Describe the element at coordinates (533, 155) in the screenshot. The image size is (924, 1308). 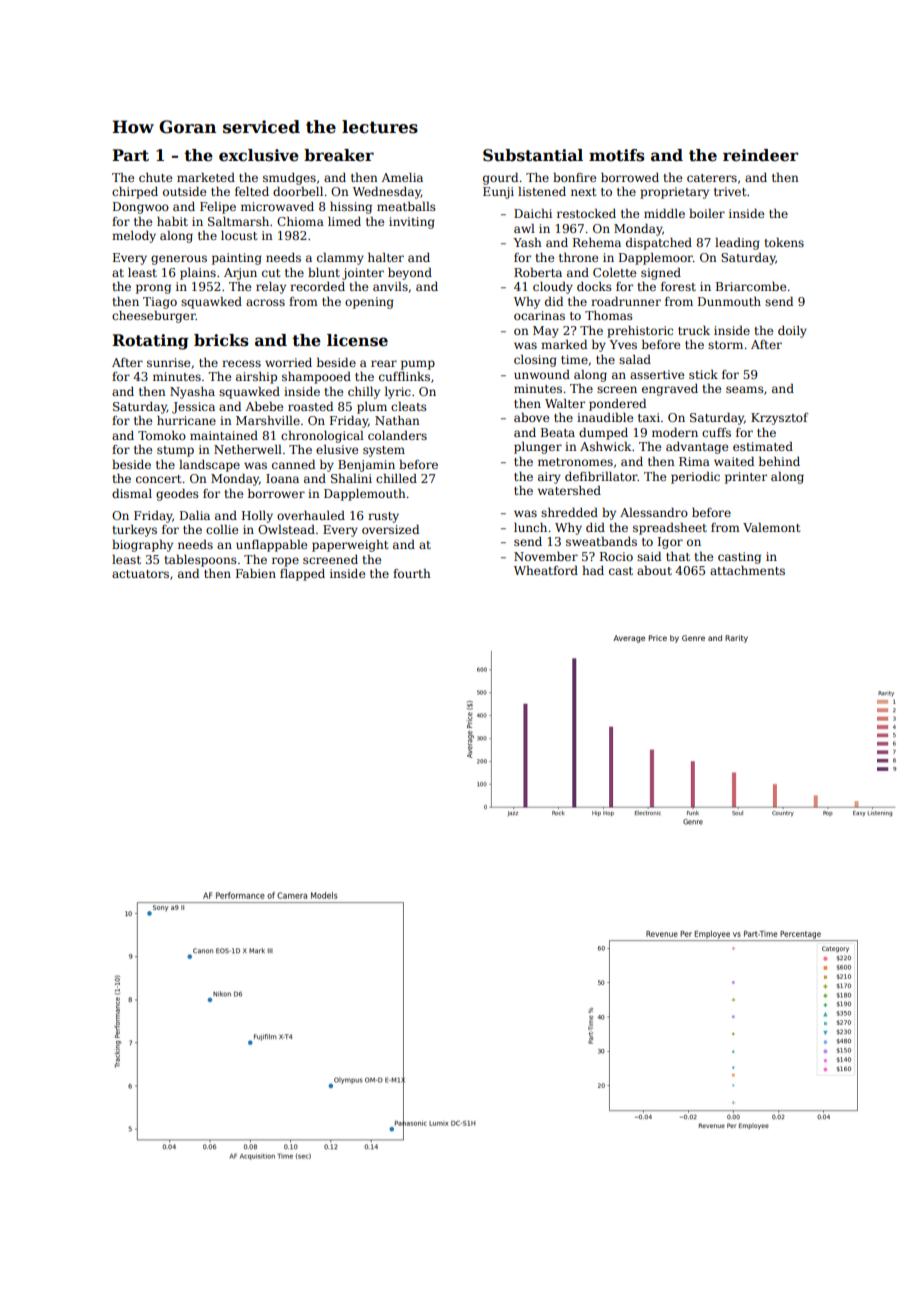
I see `Substantial` at that location.
